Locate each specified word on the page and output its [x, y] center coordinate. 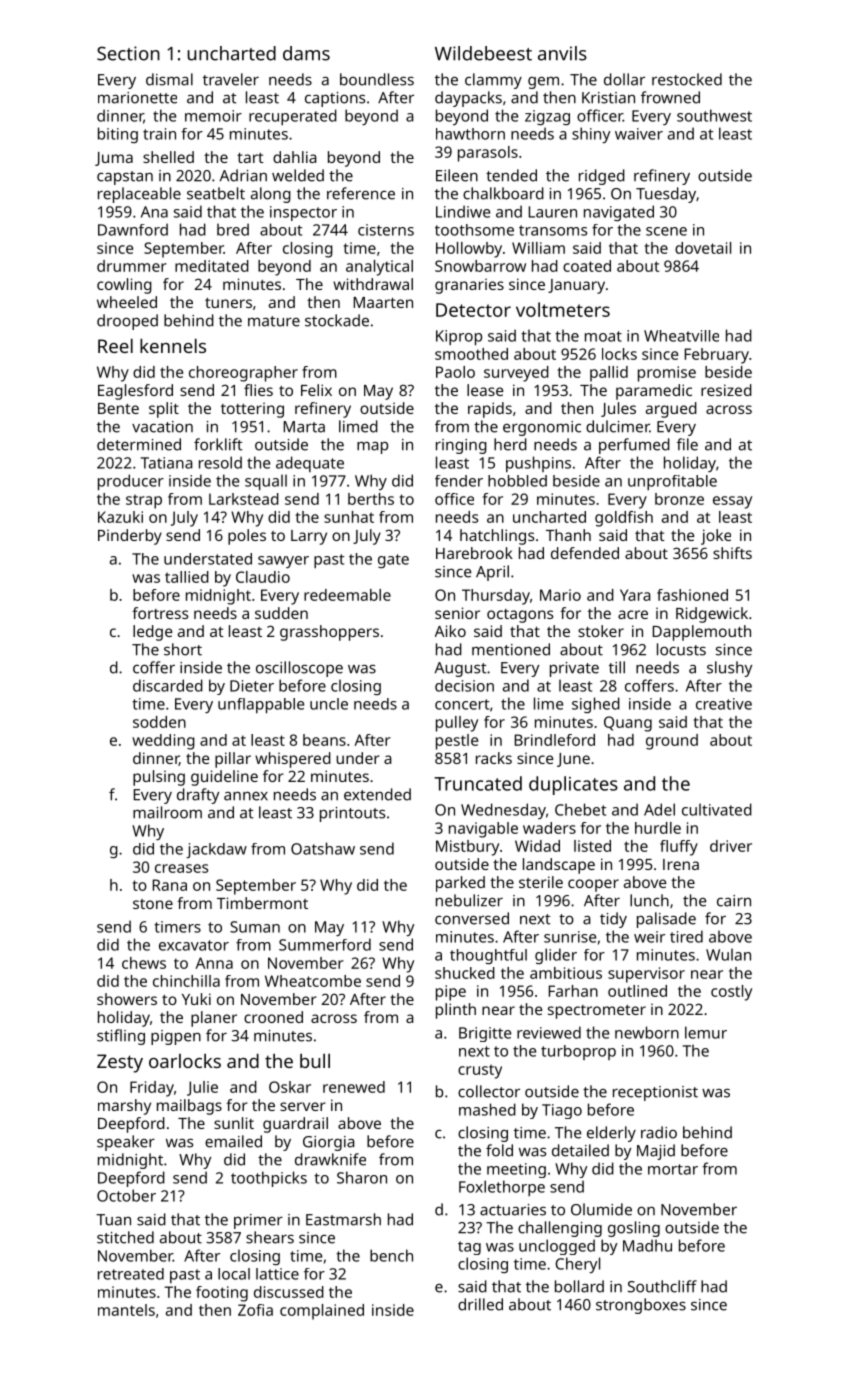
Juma [114, 159]
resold [220, 462]
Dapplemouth [702, 633]
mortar [673, 1169]
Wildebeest [483, 53]
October [126, 1195]
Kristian [608, 98]
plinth [456, 1011]
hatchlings [497, 537]
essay [732, 502]
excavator [194, 945]
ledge [152, 633]
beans [324, 740]
